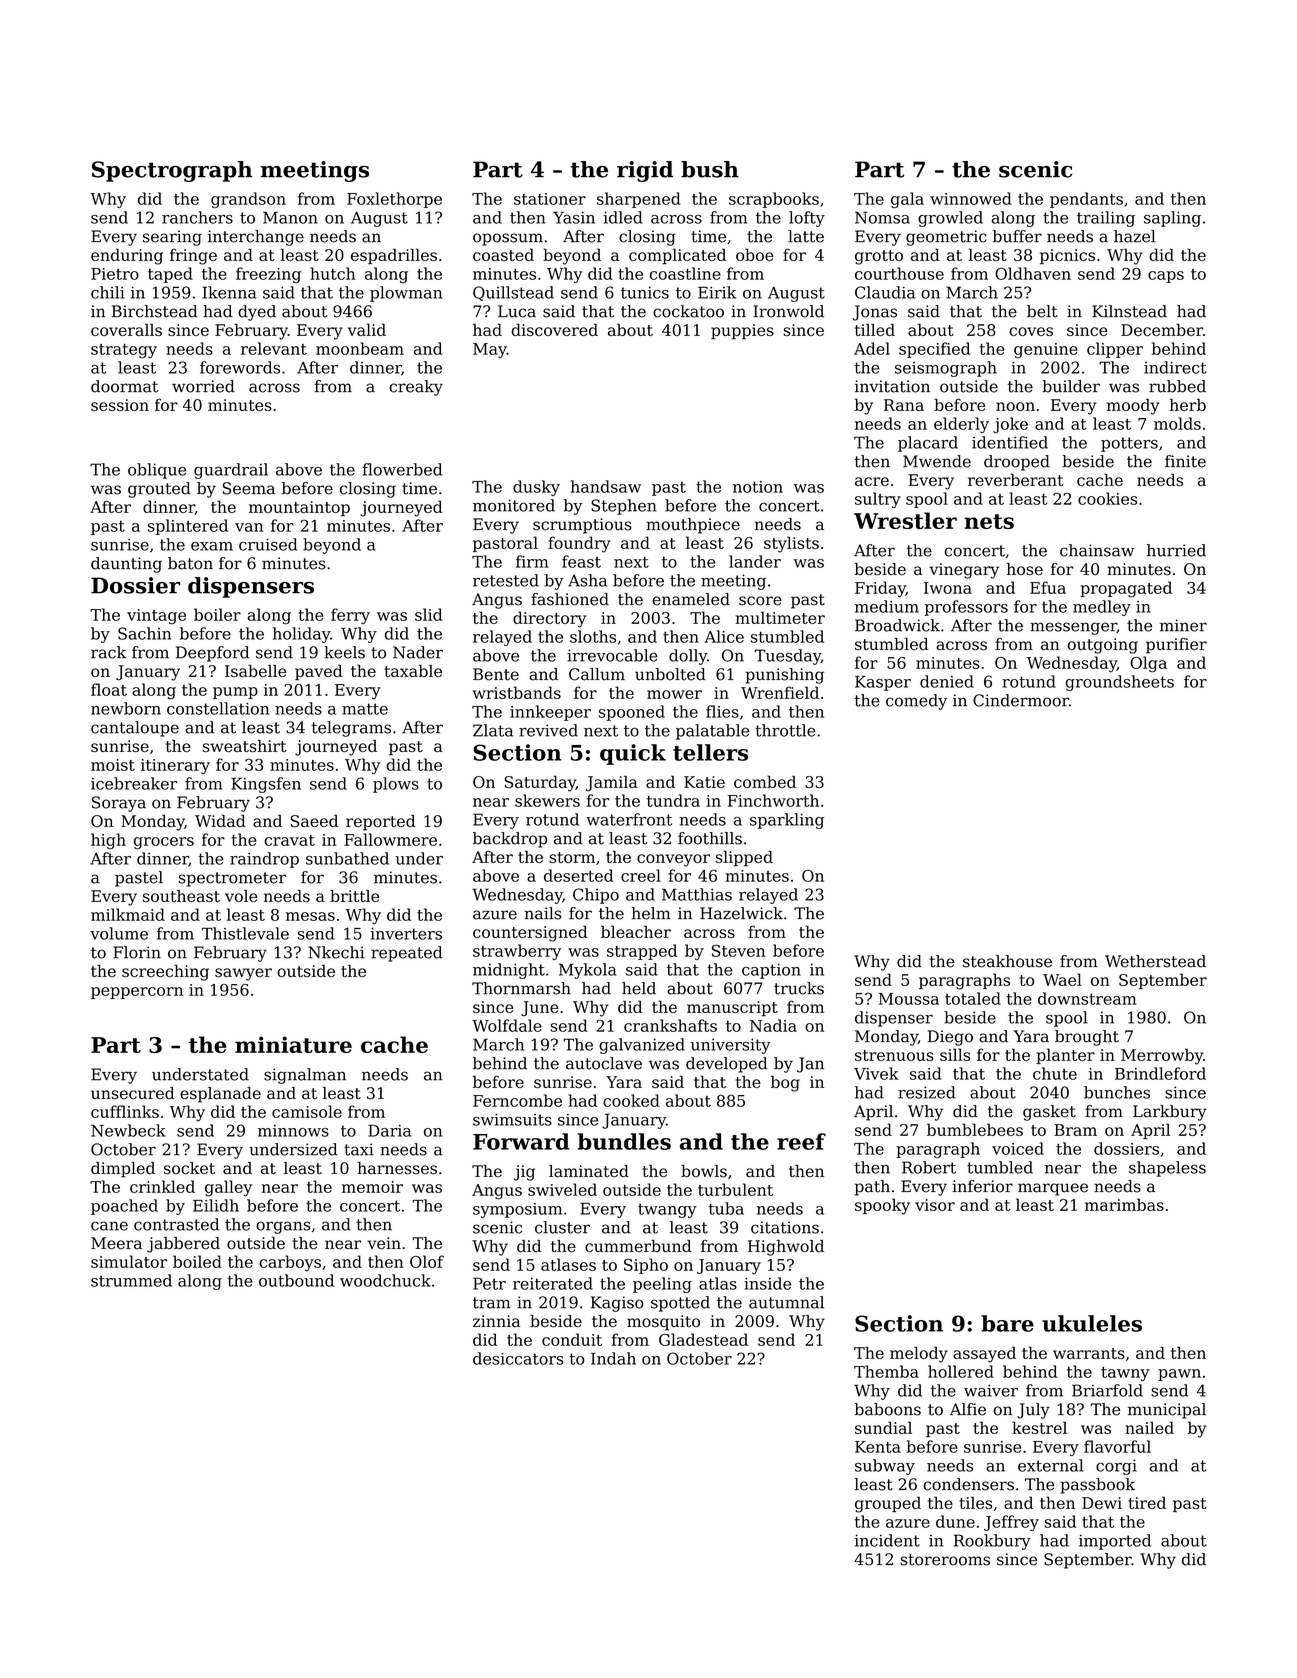  I want to click on holiday, so click(301, 635).
